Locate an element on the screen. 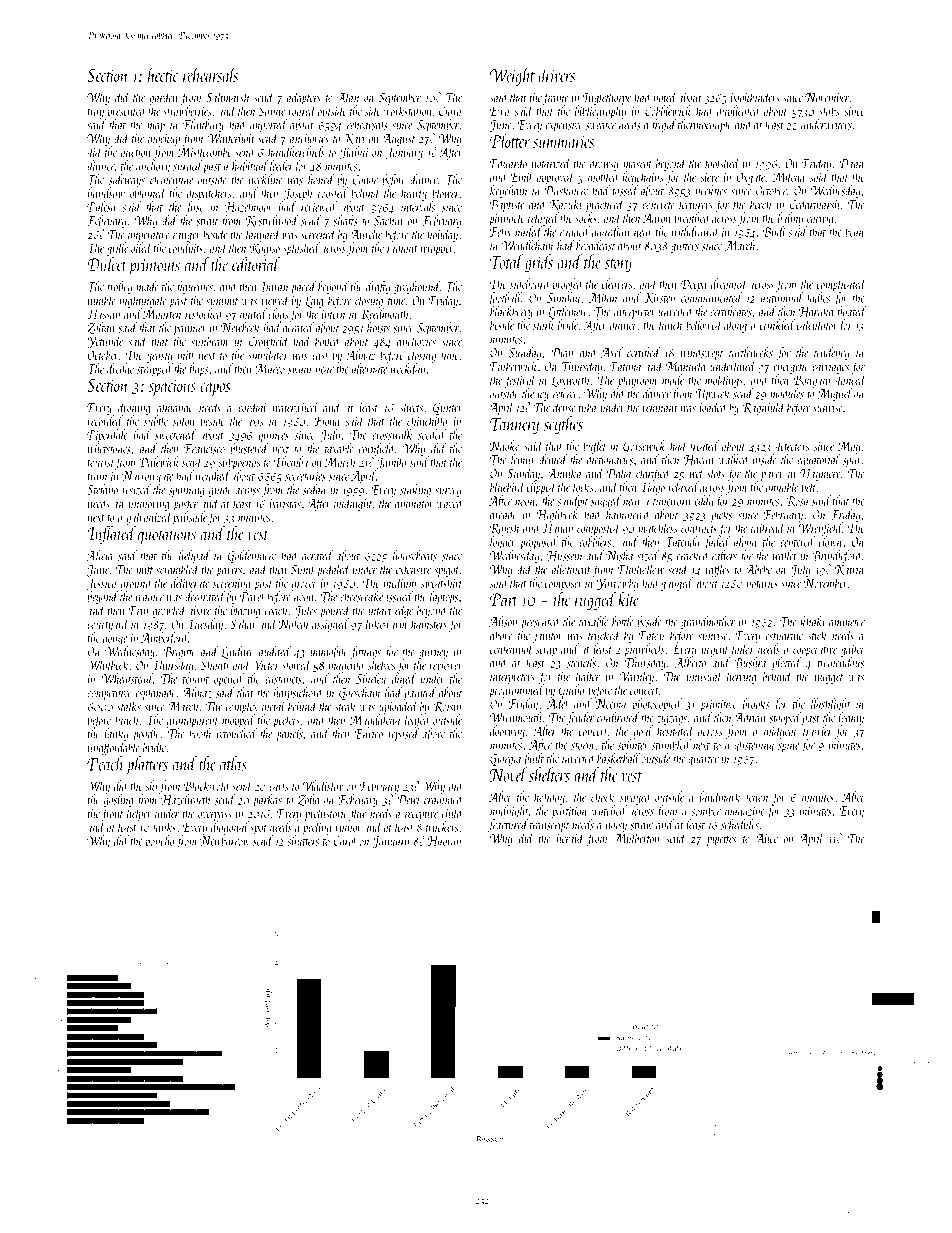 This screenshot has width=952, height=1233. reposed is located at coordinates (404, 734).
